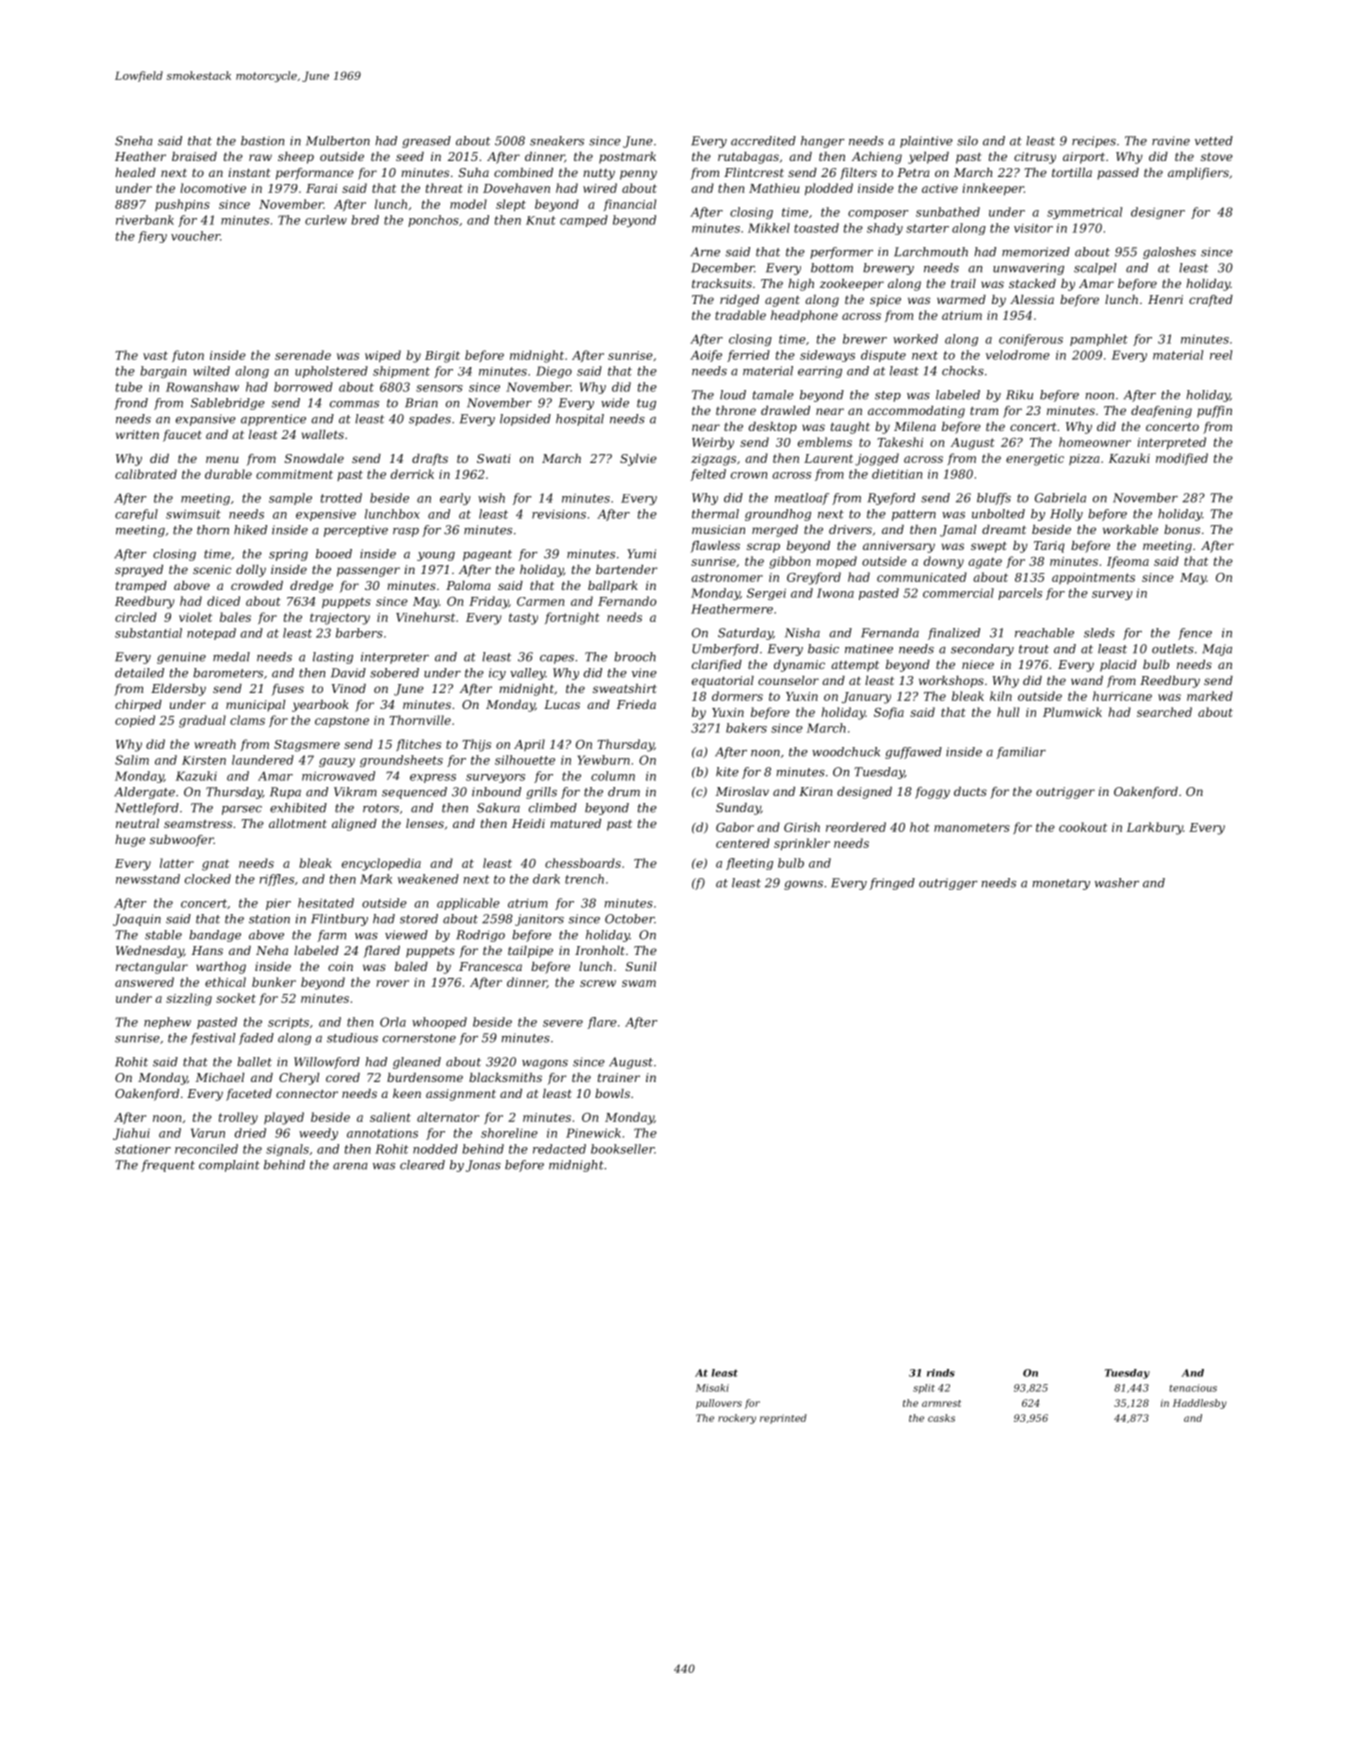  I want to click on silo, so click(967, 141).
